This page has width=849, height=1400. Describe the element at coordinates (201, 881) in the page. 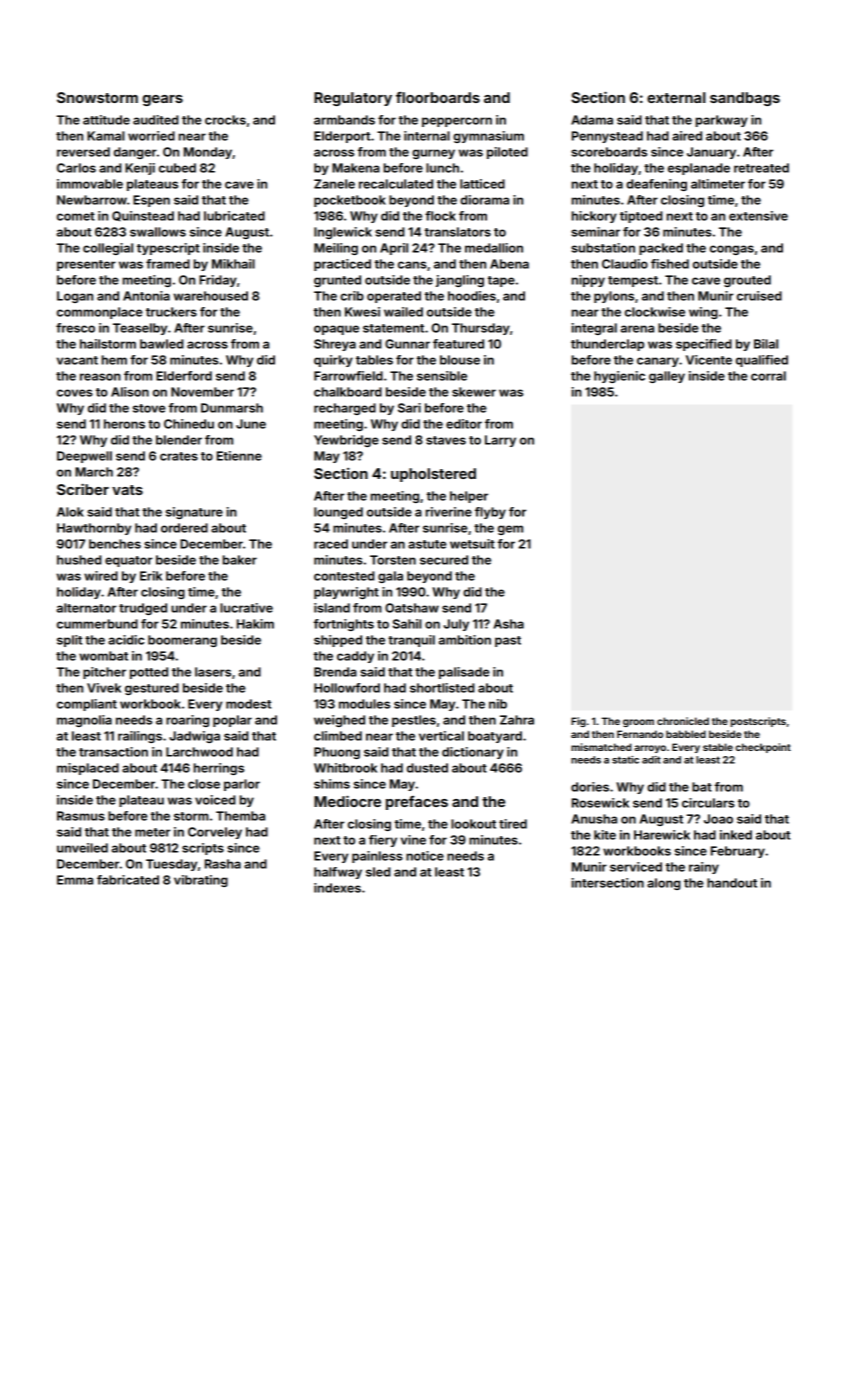

I see `vibrating` at that location.
